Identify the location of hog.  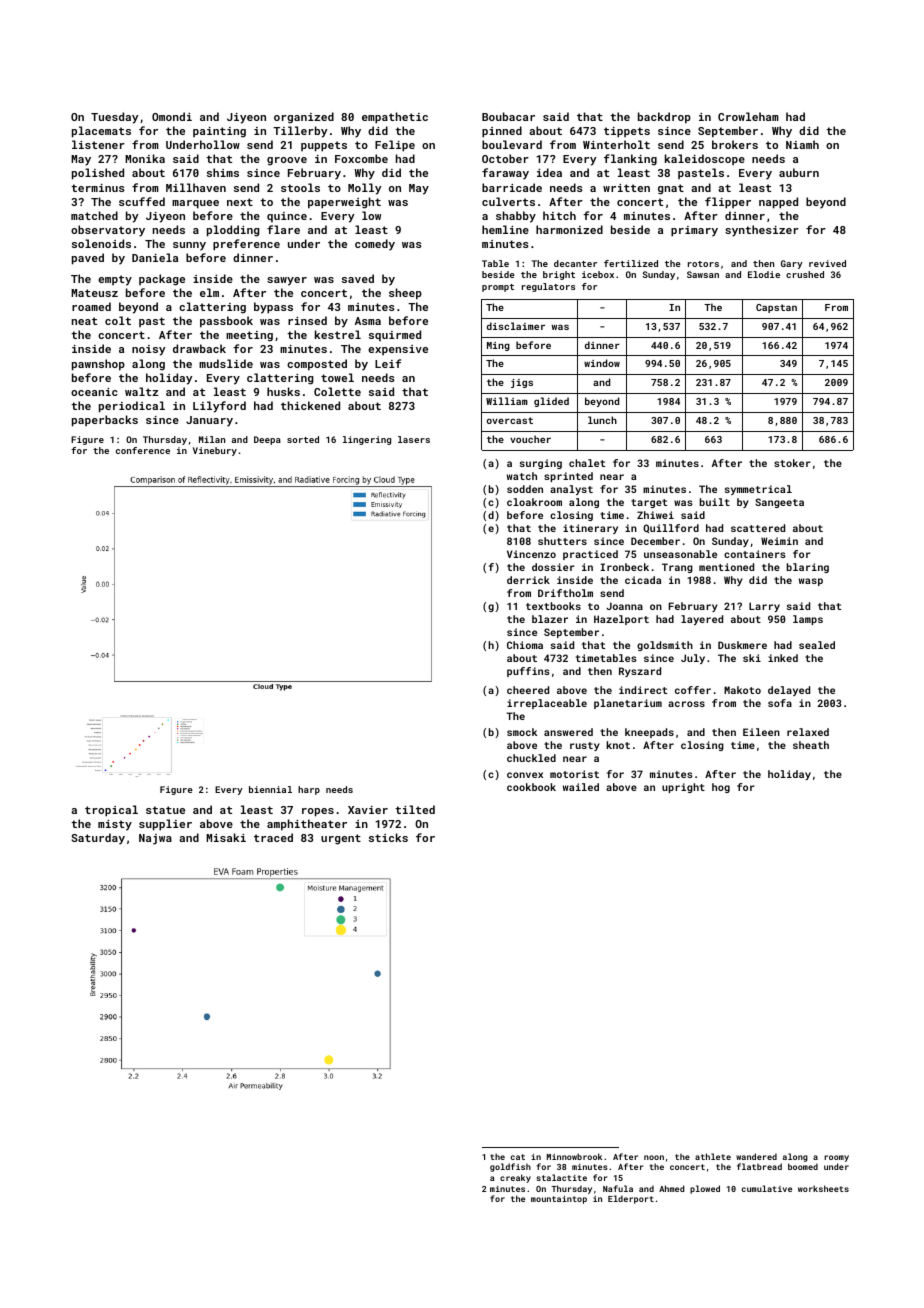
(721, 788).
